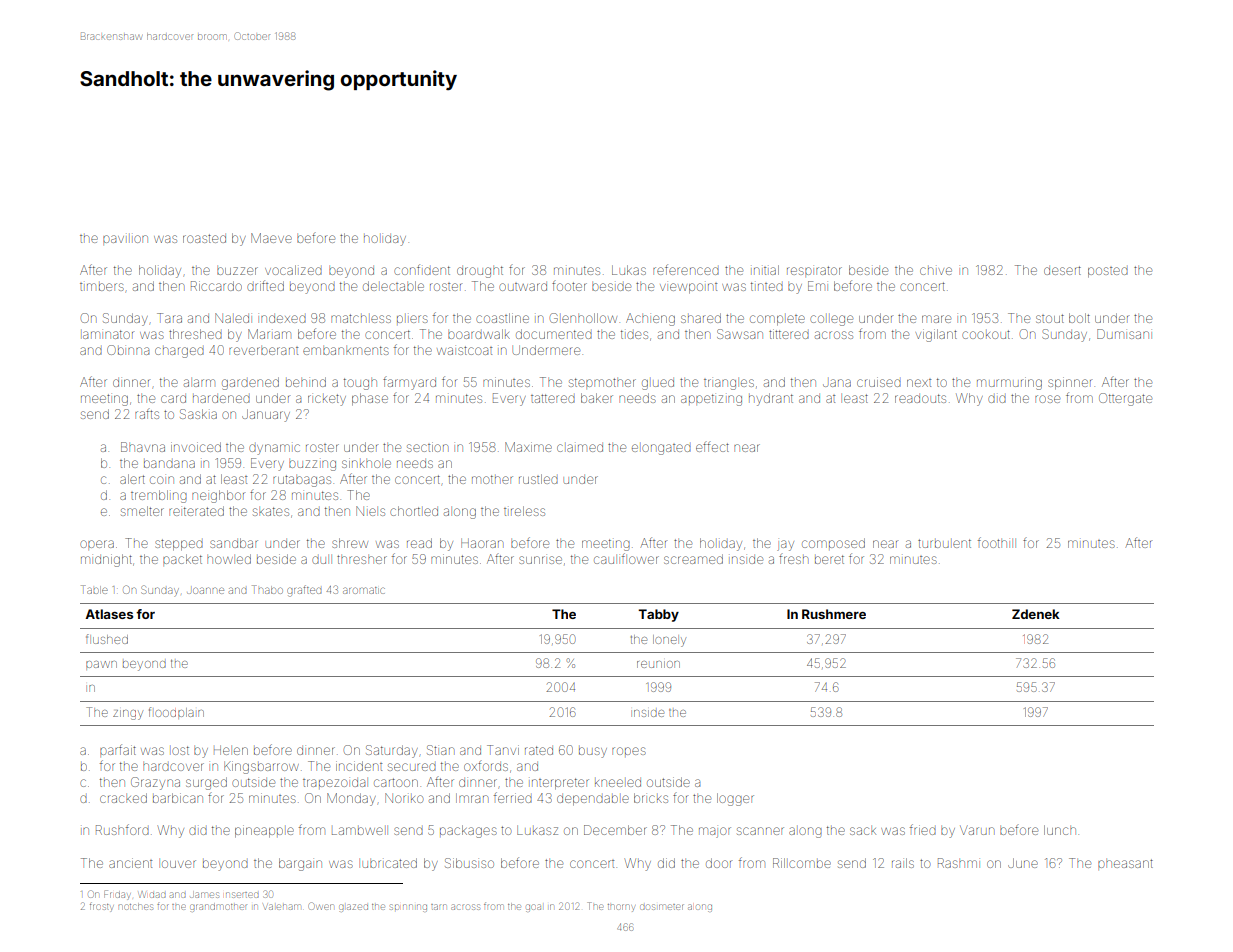 The height and width of the image is (952, 1233). I want to click on Maxime, so click(528, 447).
